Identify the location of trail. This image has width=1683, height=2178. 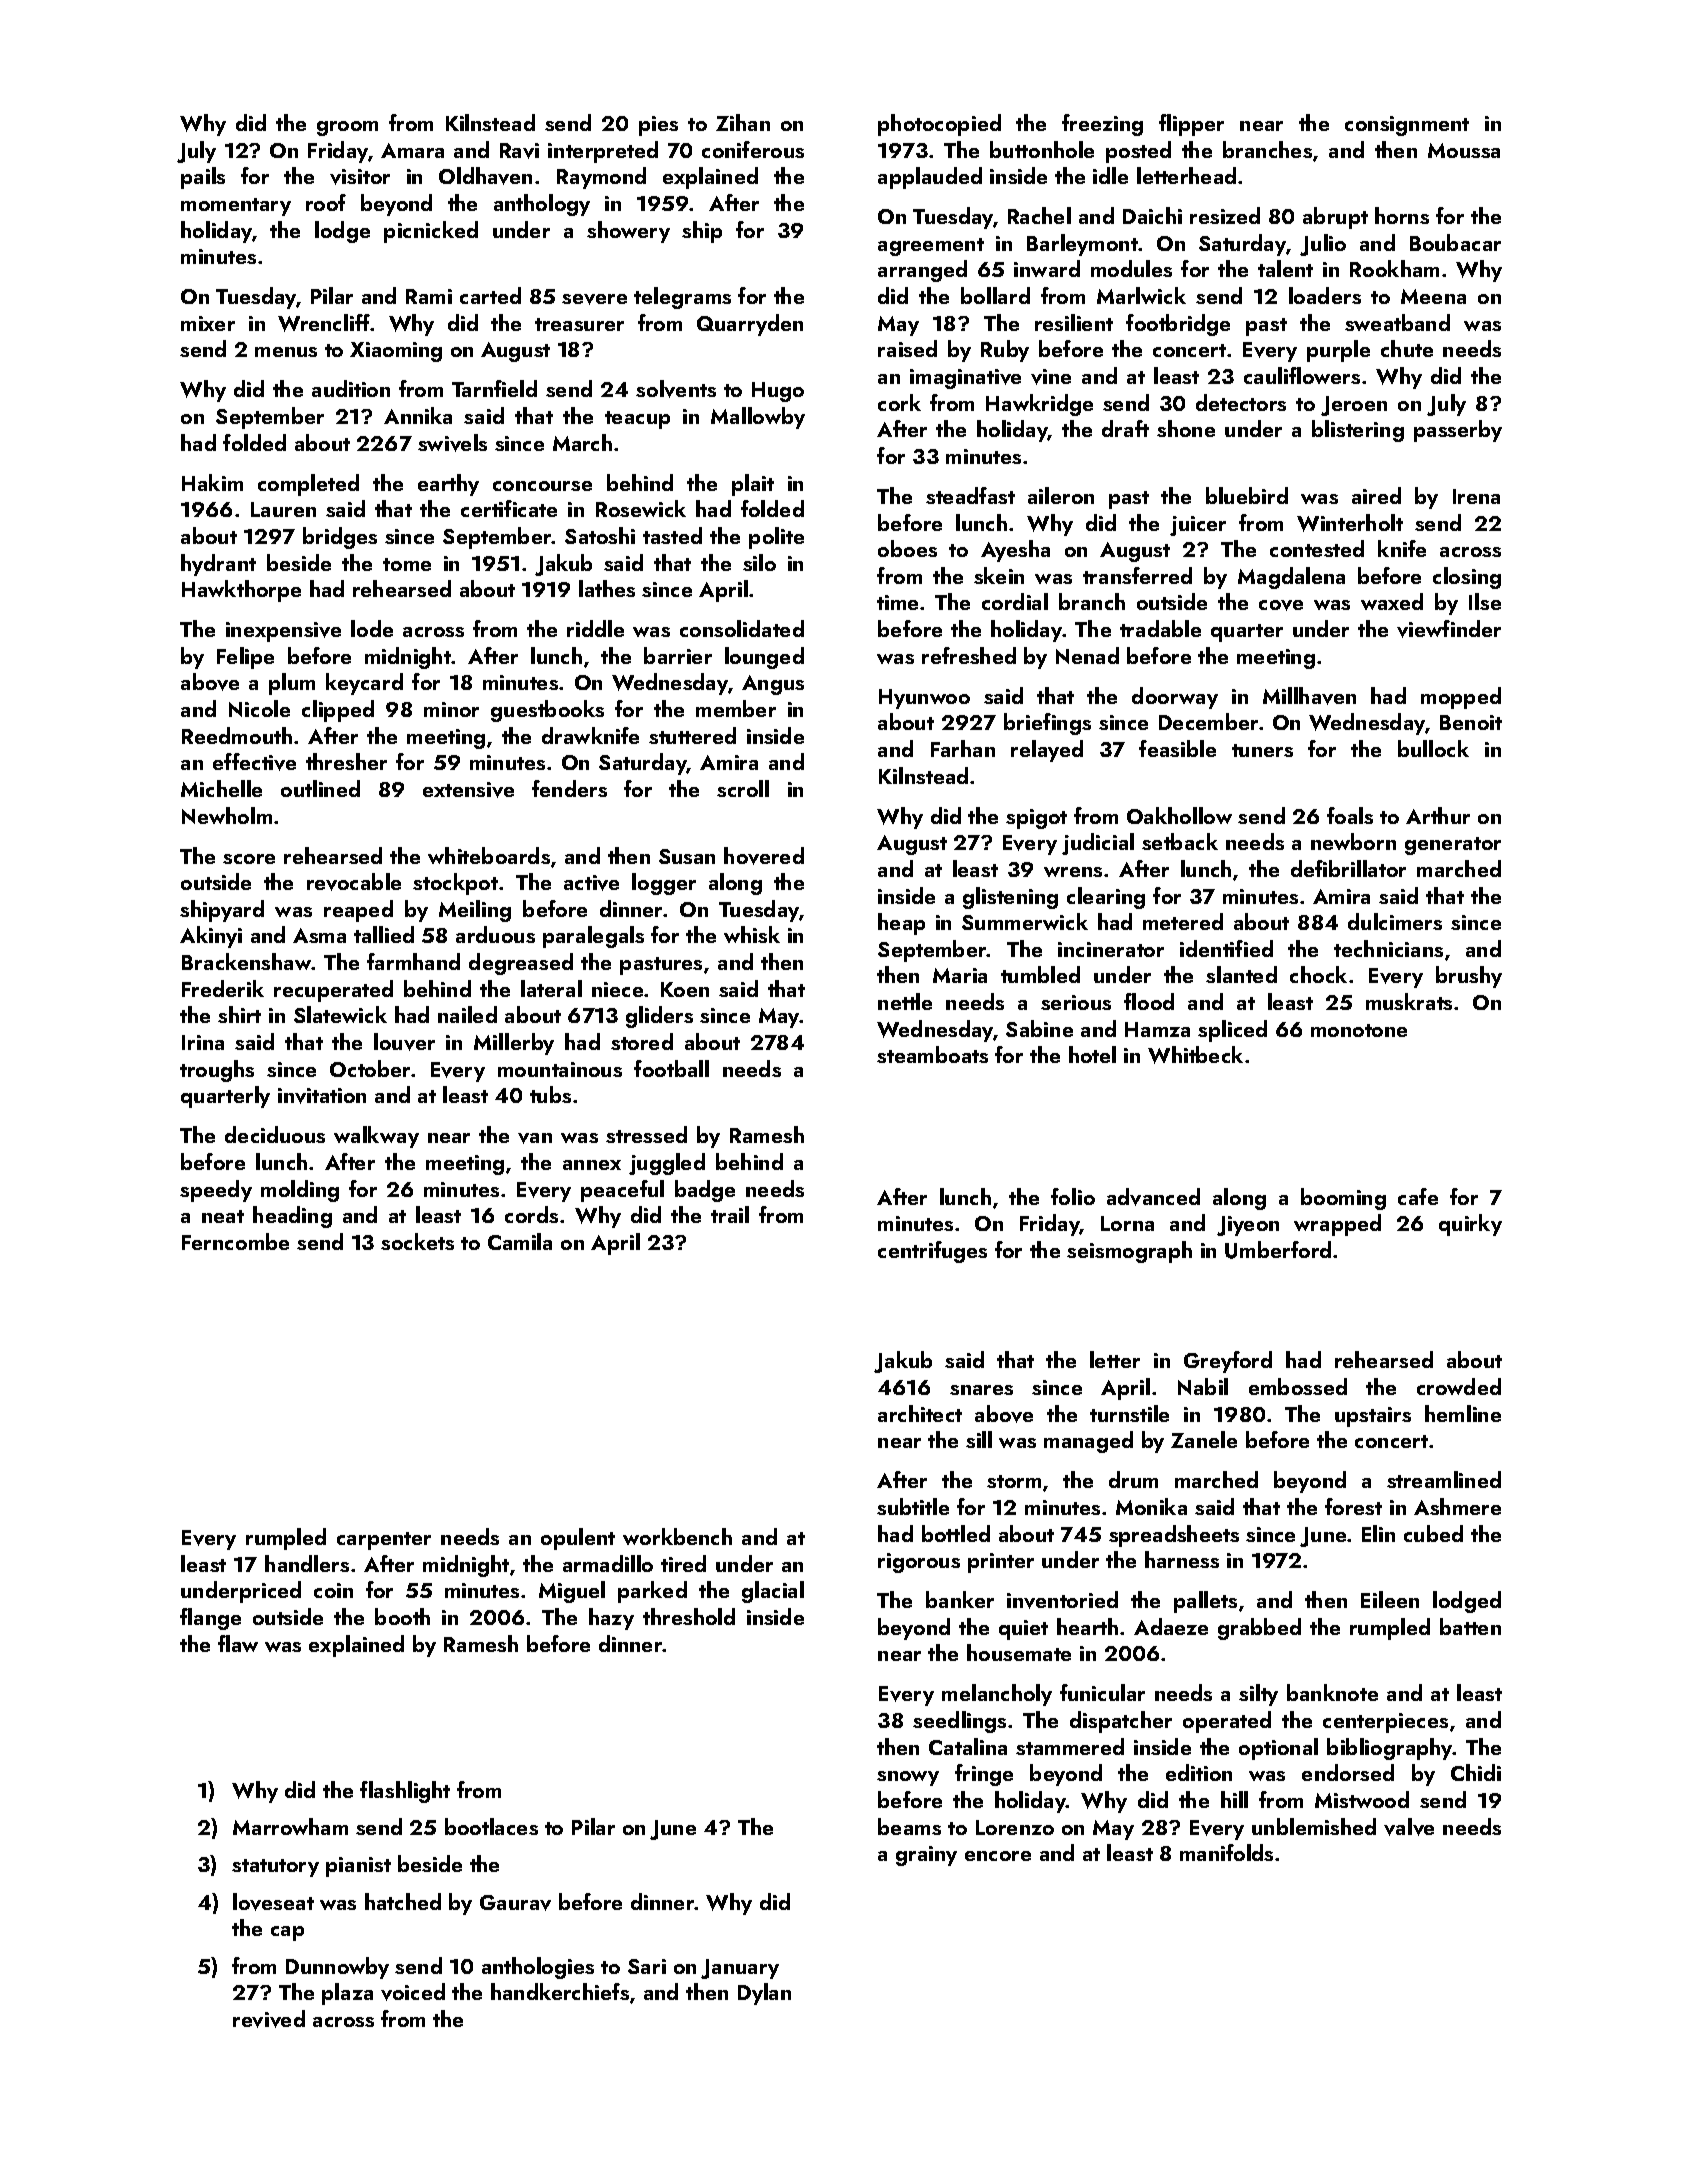
(730, 1214).
